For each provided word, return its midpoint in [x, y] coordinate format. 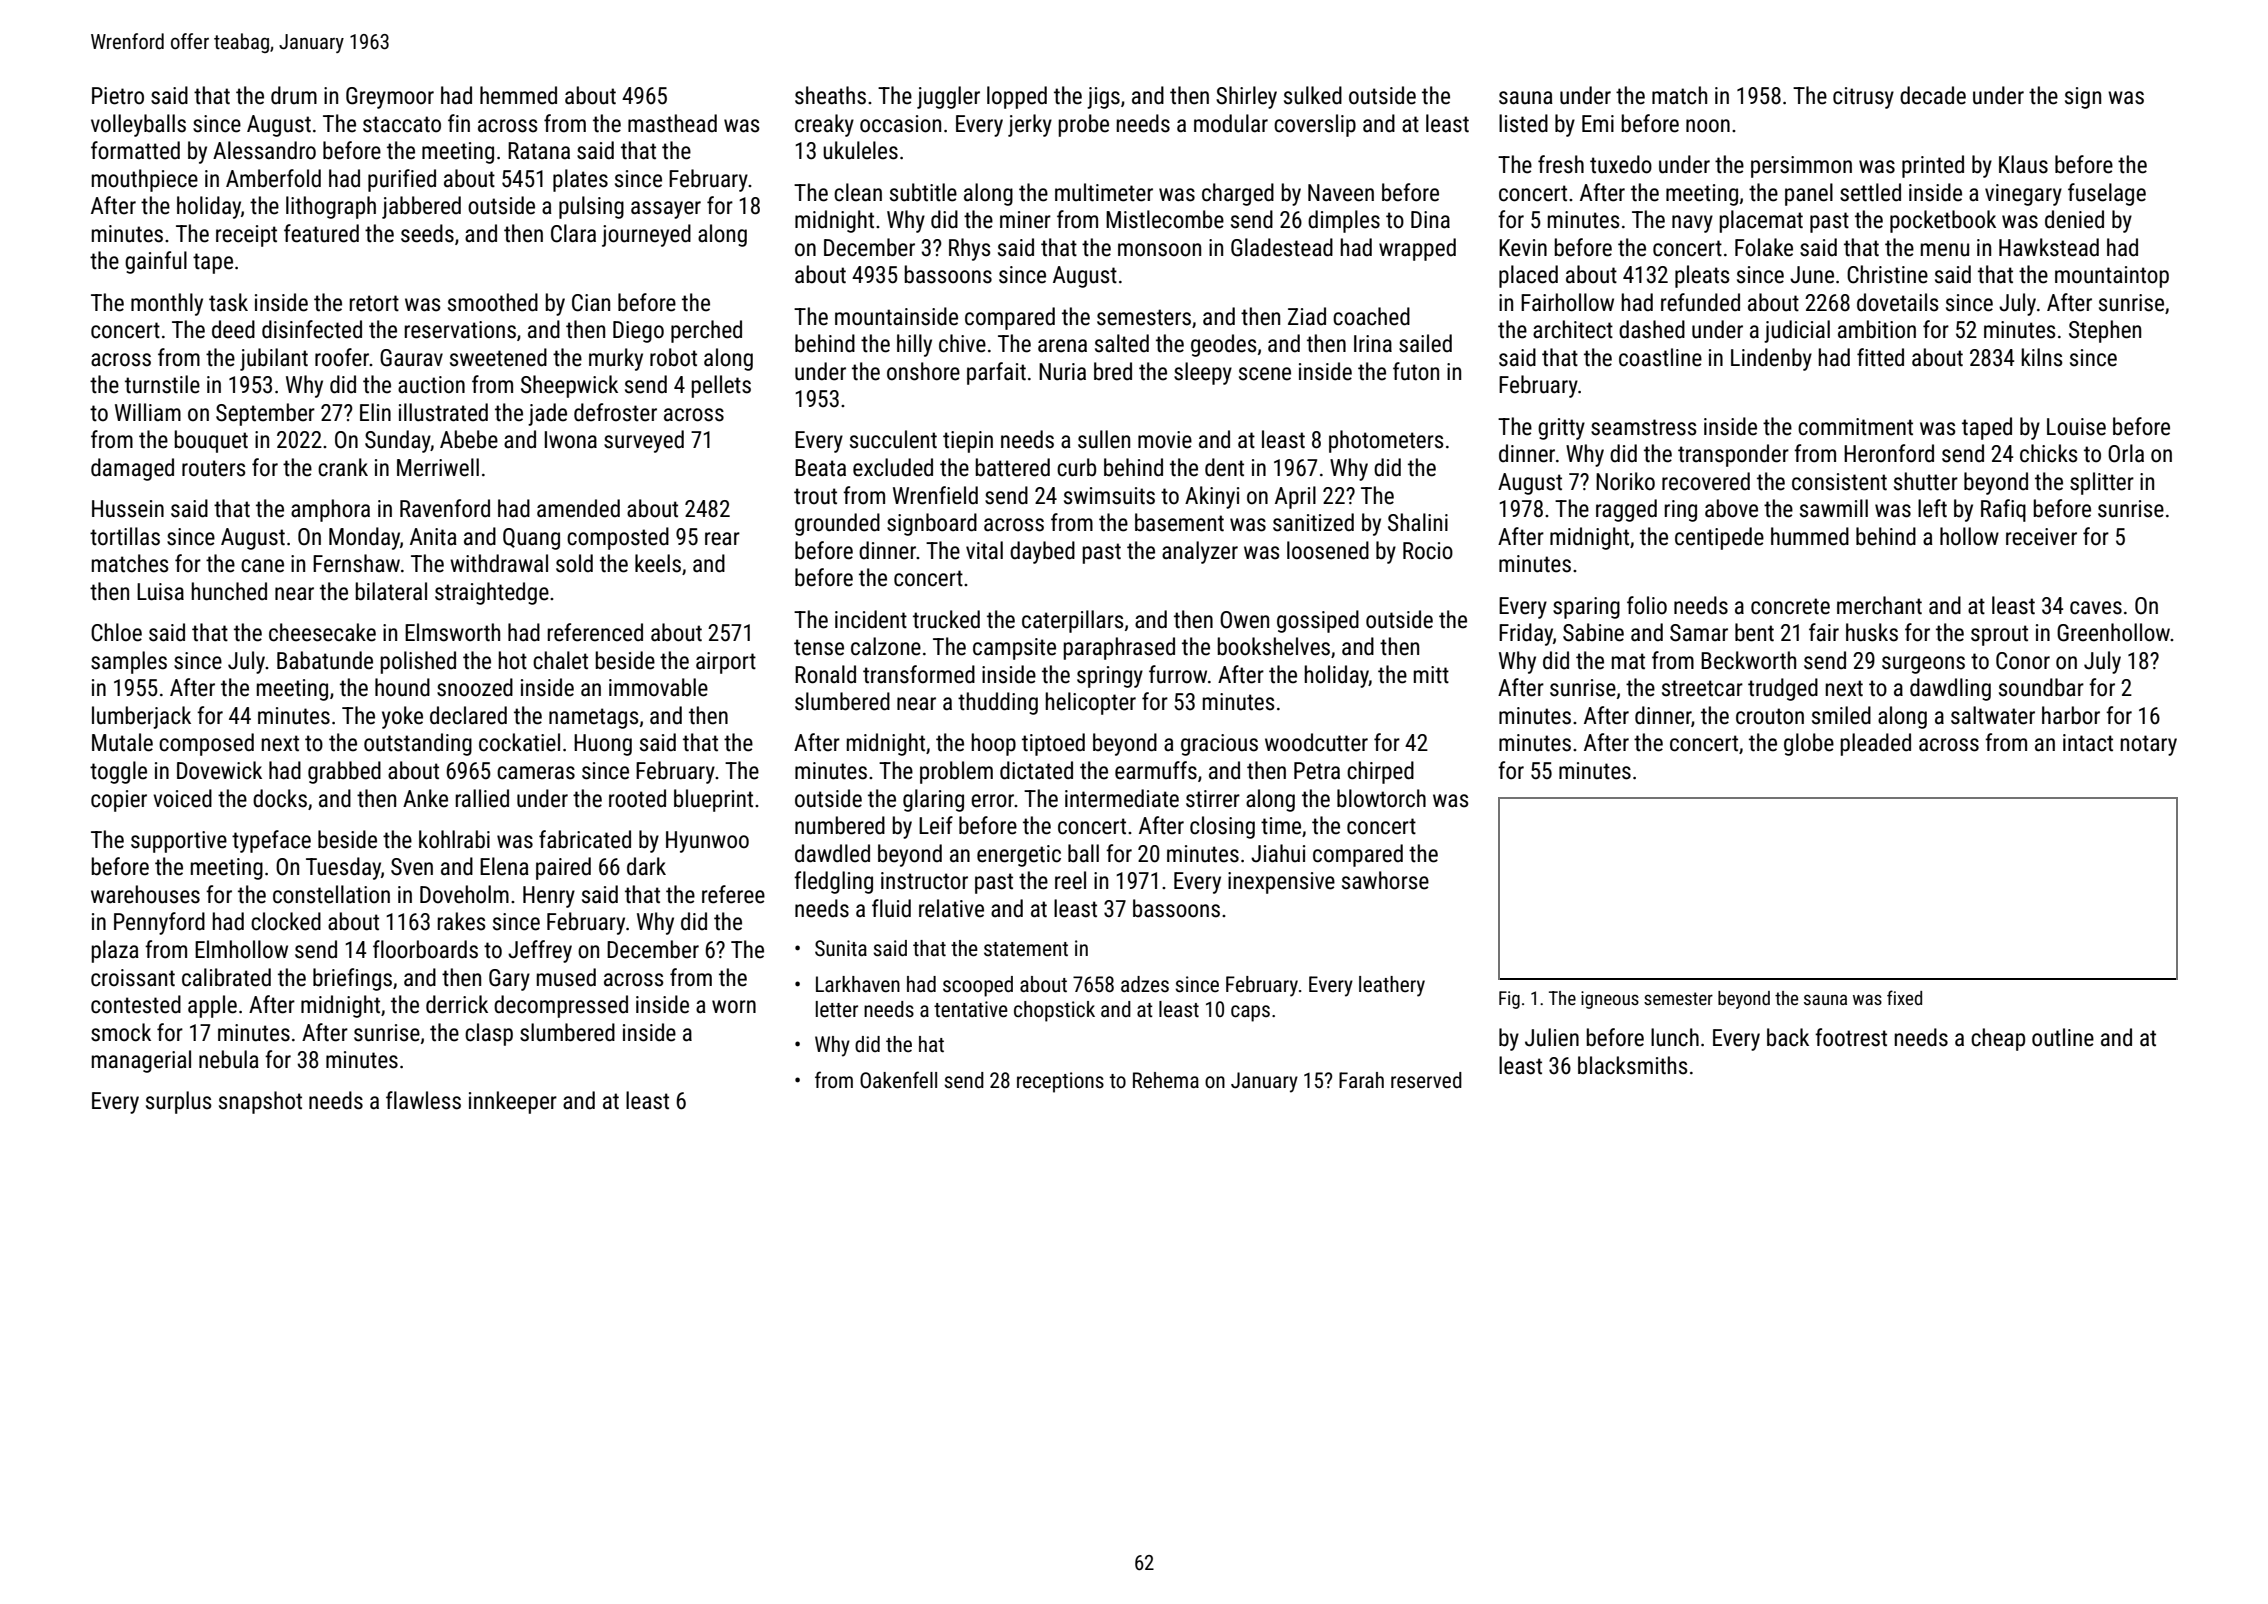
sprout [1999, 635]
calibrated [226, 977]
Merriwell [438, 467]
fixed [1904, 997]
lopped [1017, 97]
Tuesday [343, 868]
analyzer [1200, 552]
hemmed [518, 95]
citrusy [1863, 98]
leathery [1392, 986]
